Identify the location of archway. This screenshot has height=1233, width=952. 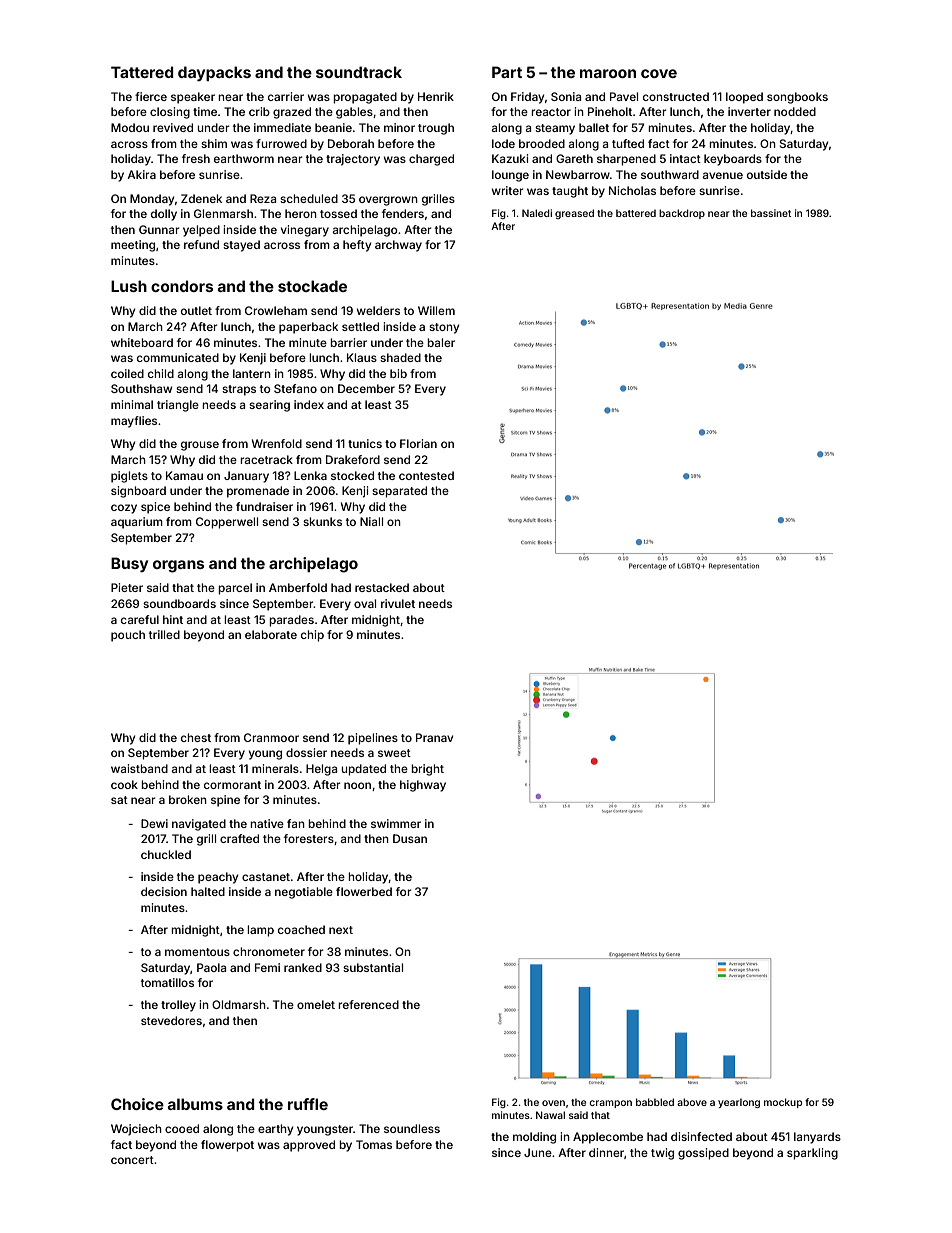
(398, 246).
